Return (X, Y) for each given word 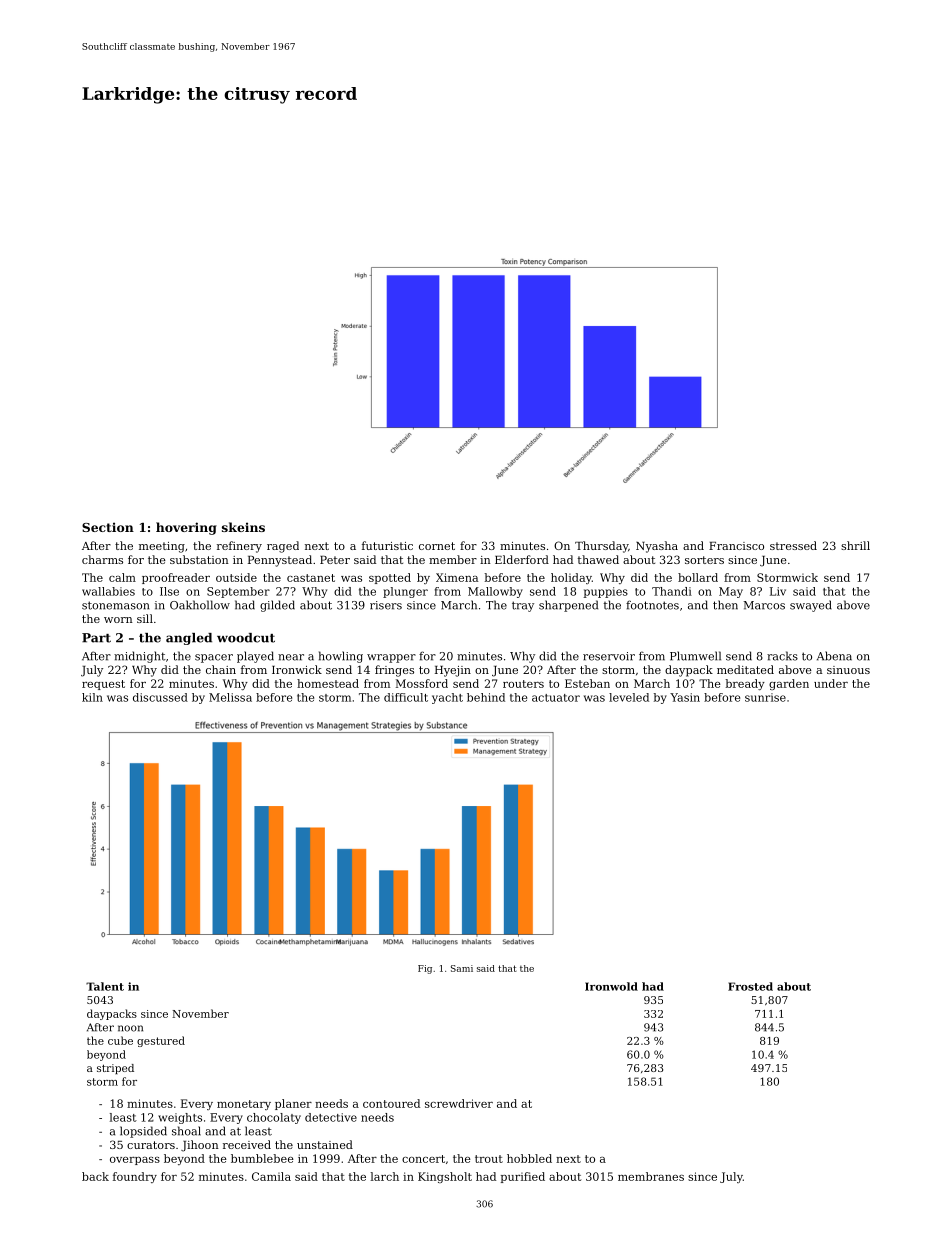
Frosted (750, 986)
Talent (105, 986)
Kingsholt (445, 1177)
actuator (556, 698)
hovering (186, 528)
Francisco (736, 546)
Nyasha (657, 547)
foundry (135, 1177)
